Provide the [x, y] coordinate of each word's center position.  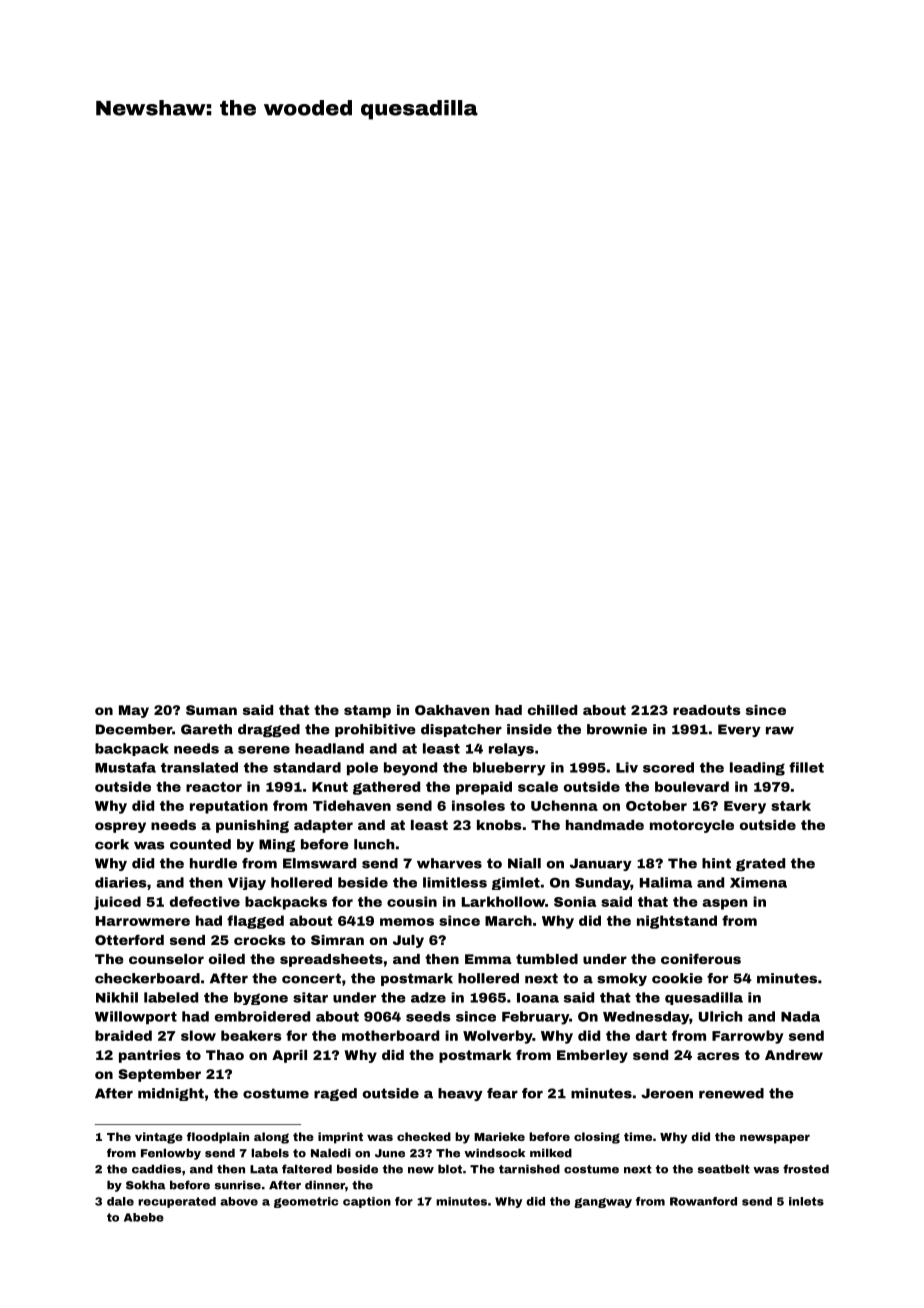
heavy [460, 1094]
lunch [374, 844]
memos [407, 922]
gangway [603, 1203]
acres [718, 1056]
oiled [227, 959]
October [656, 805]
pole [362, 769]
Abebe [144, 1217]
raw [780, 730]
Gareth [206, 729]
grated [760, 864]
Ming [277, 845]
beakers [251, 1035]
